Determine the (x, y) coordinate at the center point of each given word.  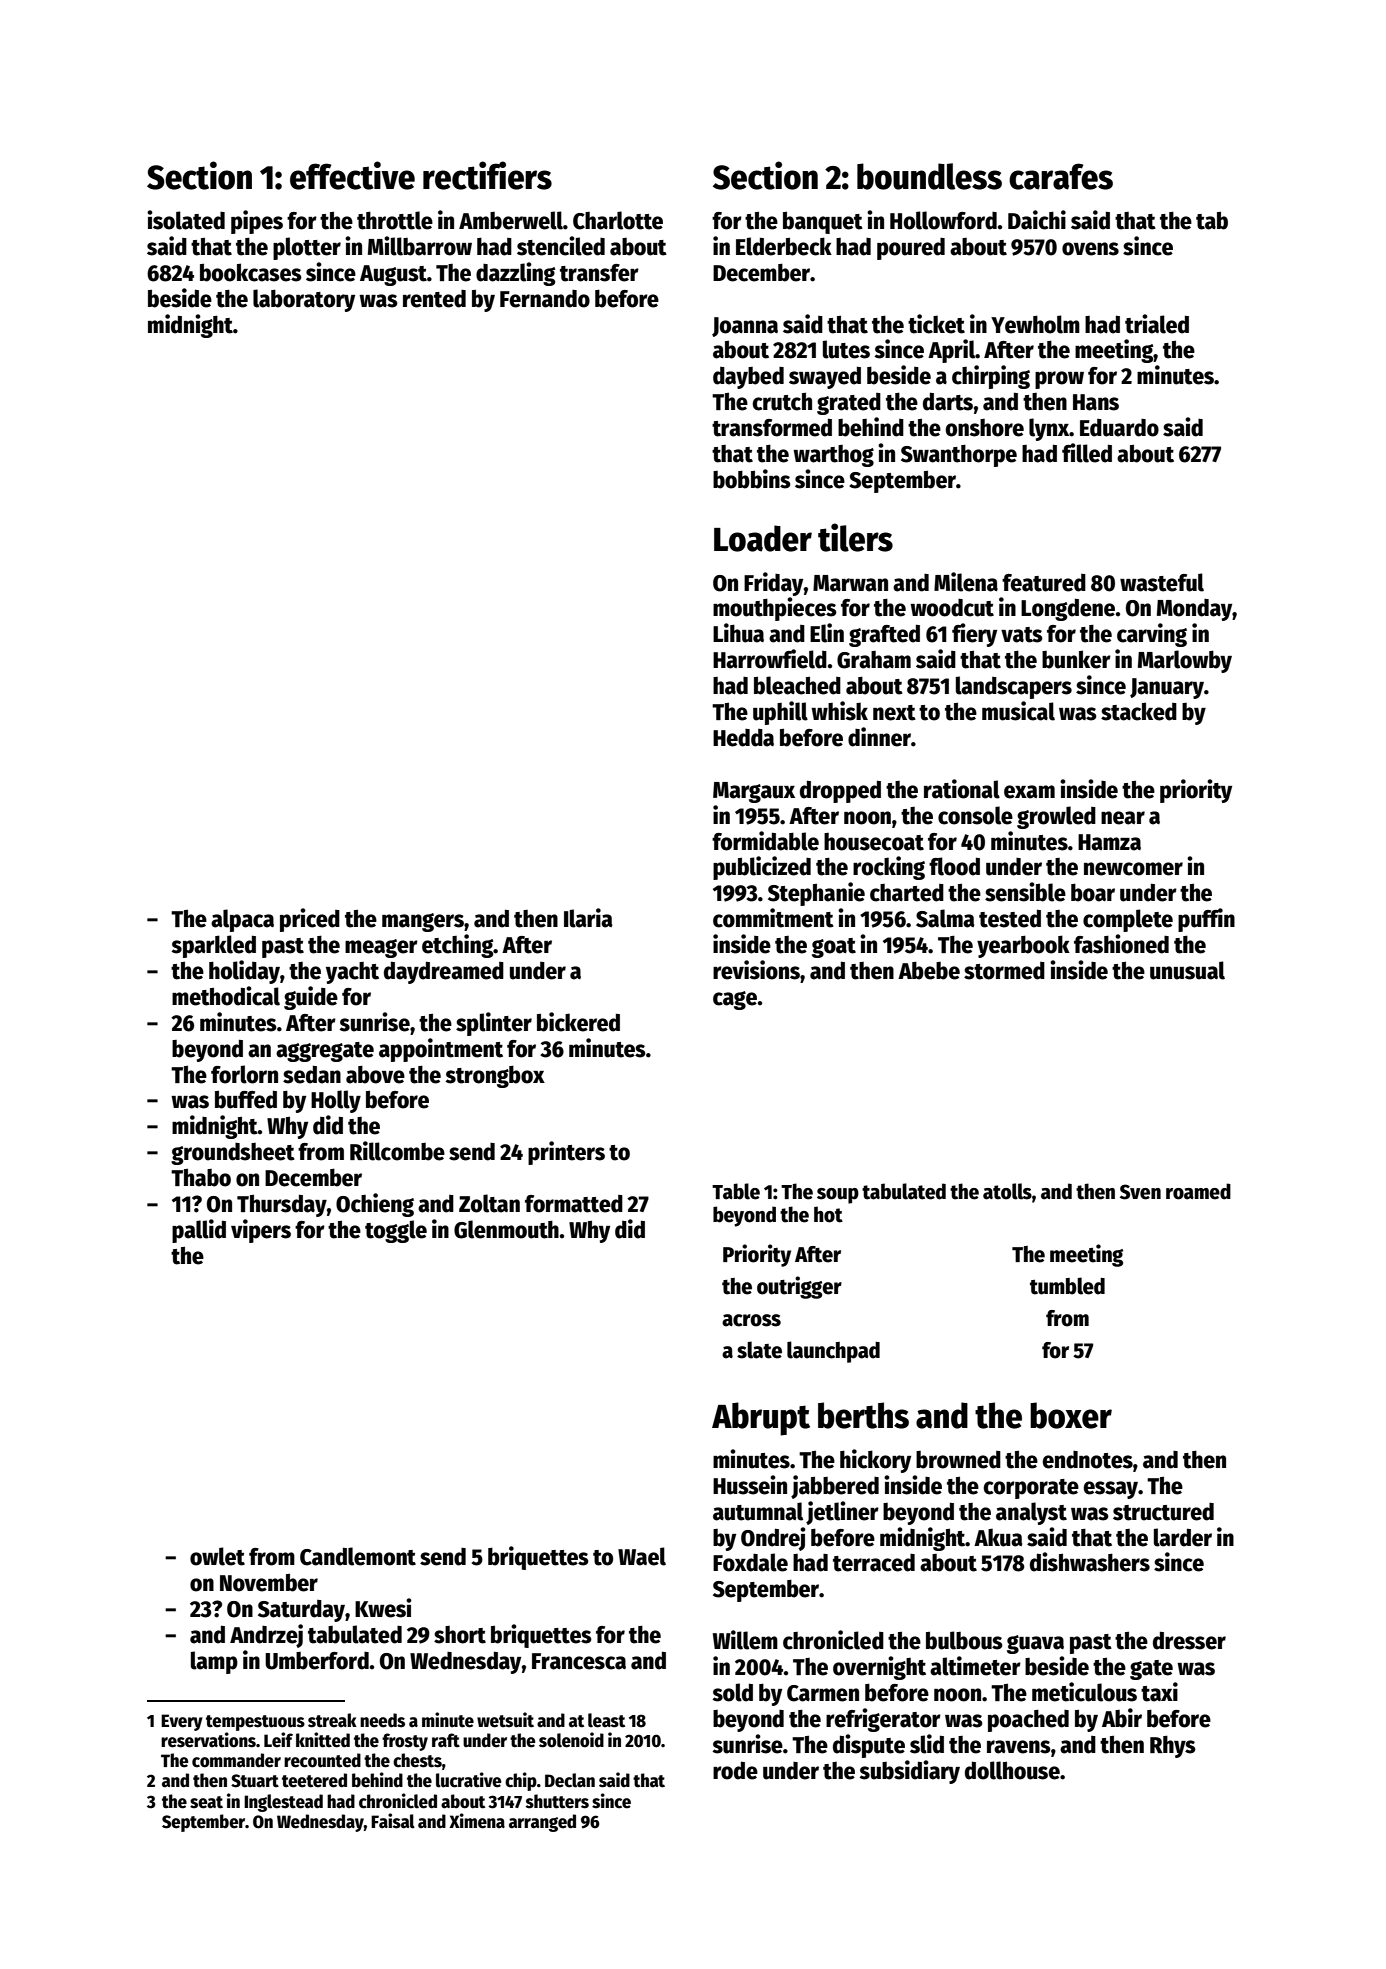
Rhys (1173, 1746)
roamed (1198, 1191)
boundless (929, 176)
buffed (246, 1100)
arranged (542, 1823)
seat (206, 1802)
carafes (1061, 176)
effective (352, 175)
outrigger (799, 1287)
